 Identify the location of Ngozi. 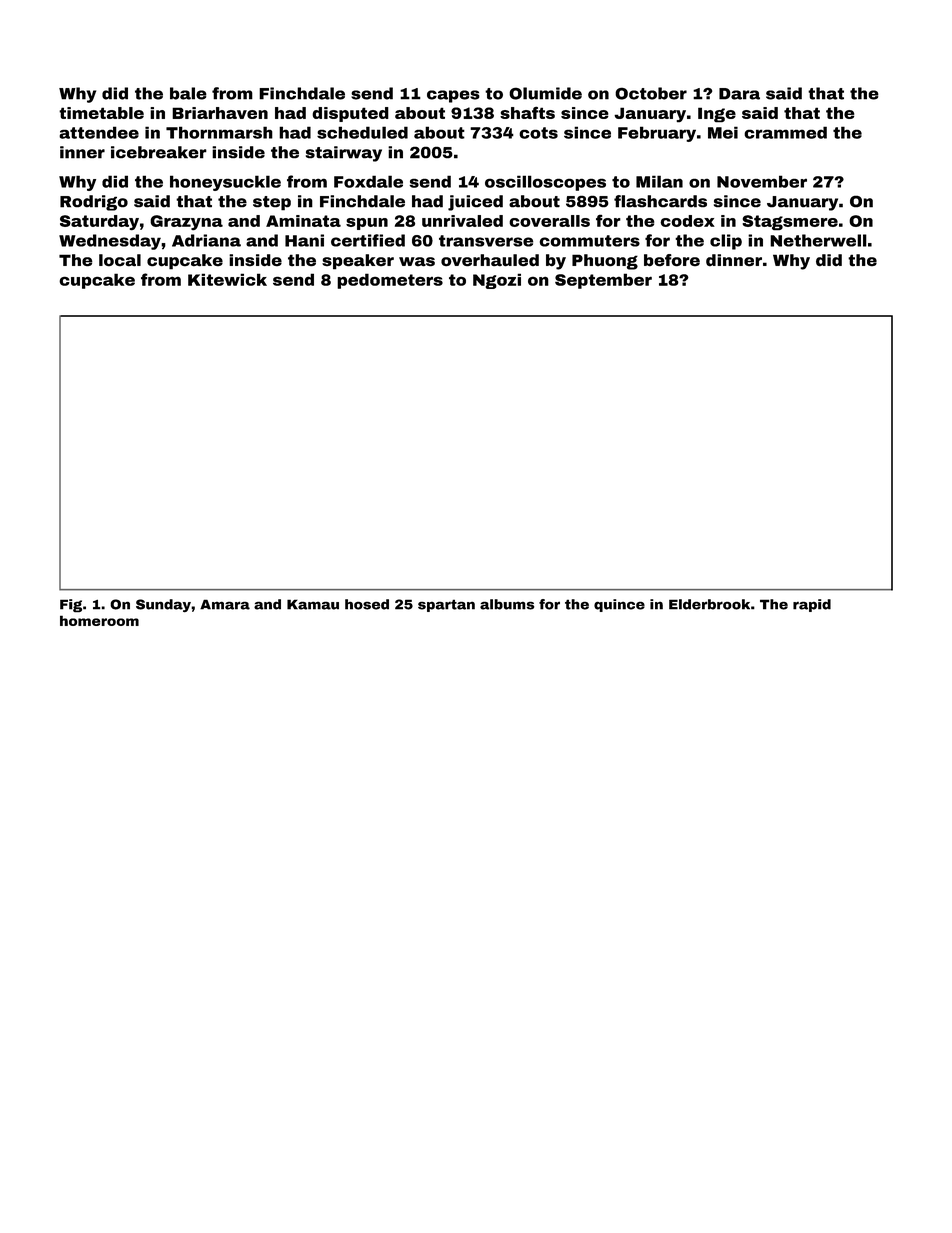
(497, 281).
